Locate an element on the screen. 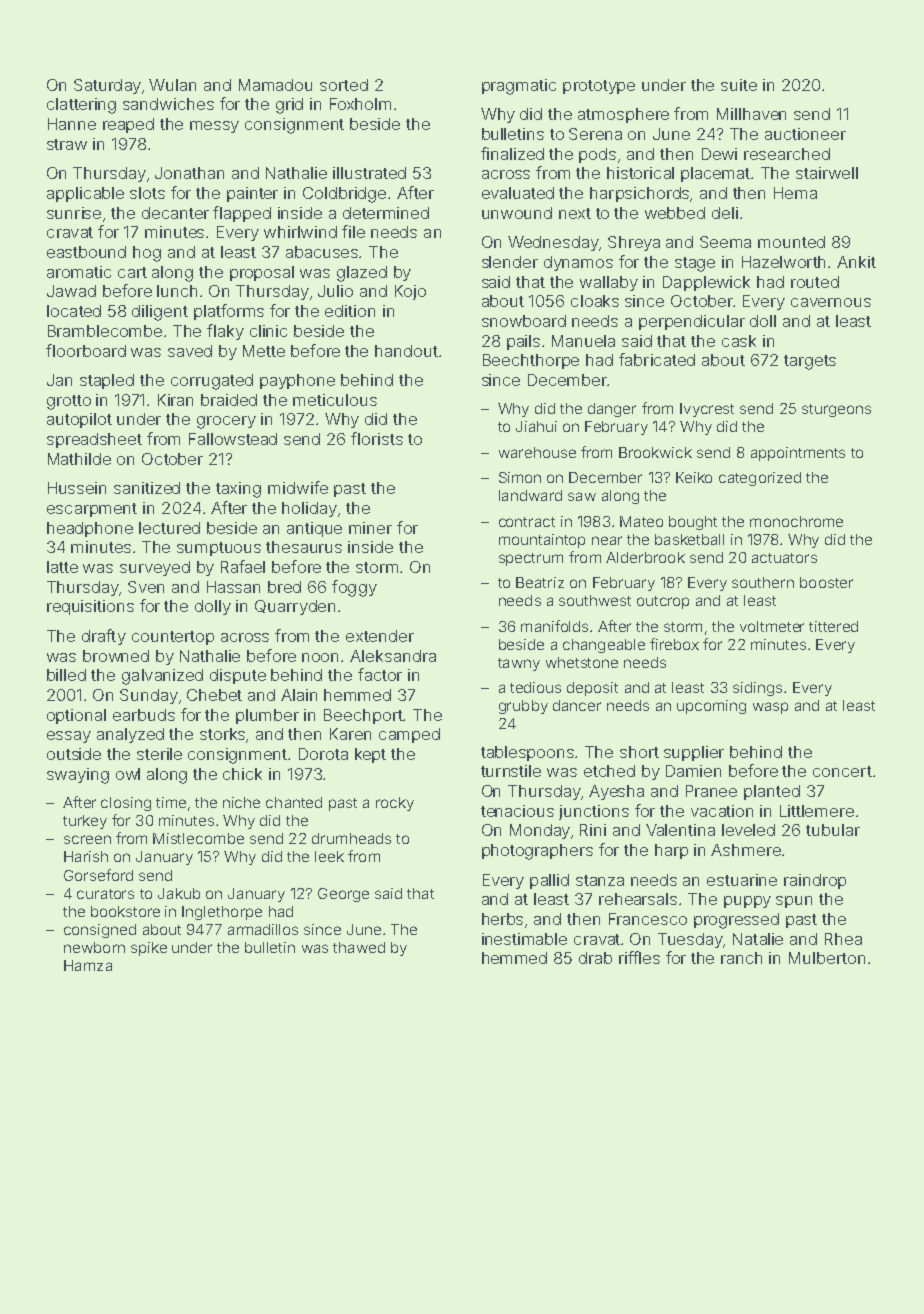  monochrome is located at coordinates (796, 521).
